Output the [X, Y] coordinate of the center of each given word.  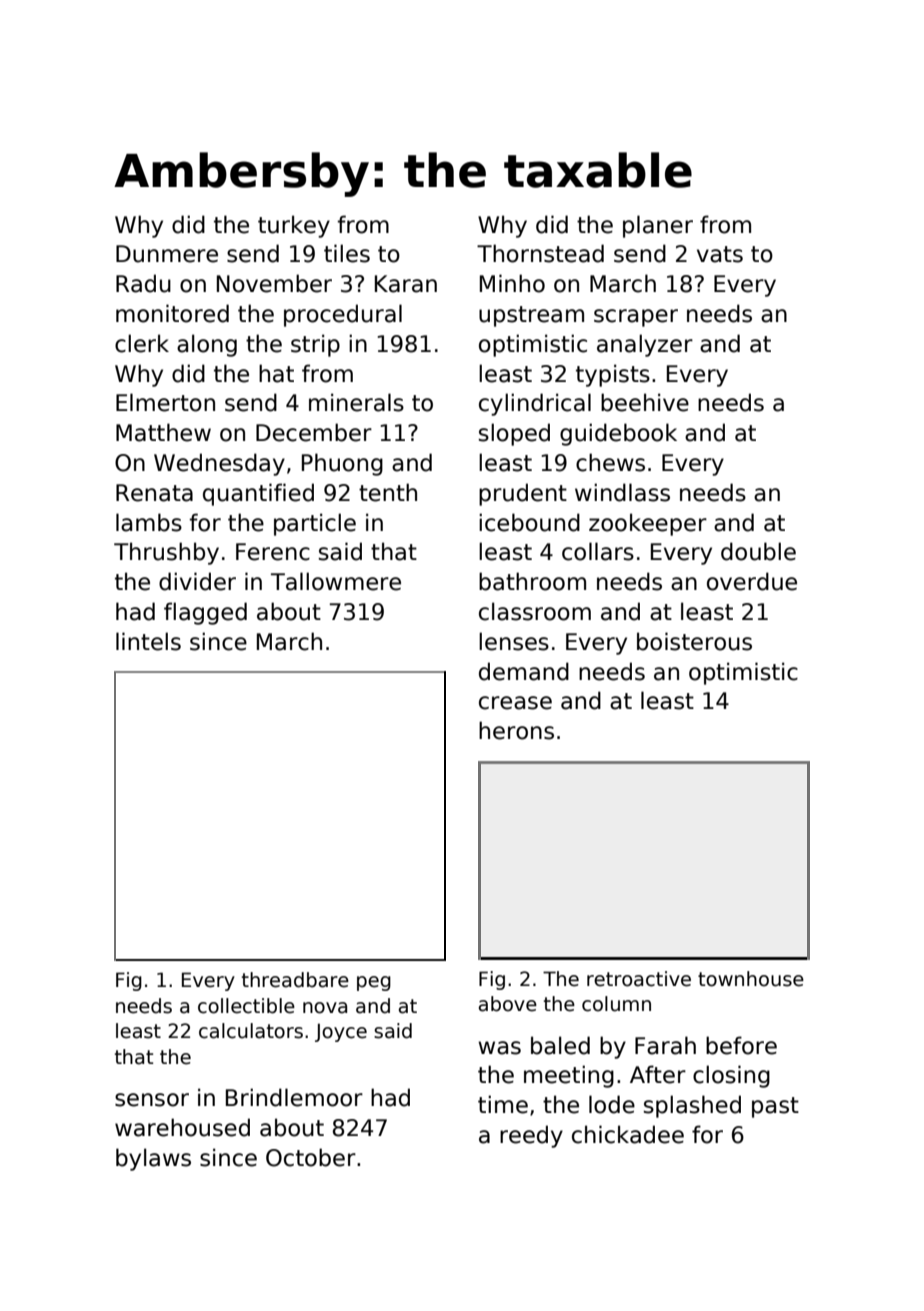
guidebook [618, 434]
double [758, 551]
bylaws [153, 1159]
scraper [636, 318]
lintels [148, 641]
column [616, 1004]
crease [515, 703]
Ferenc [273, 552]
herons [516, 730]
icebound [529, 522]
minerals [356, 402]
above [508, 1004]
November [274, 283]
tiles [347, 253]
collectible [246, 1006]
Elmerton [165, 402]
